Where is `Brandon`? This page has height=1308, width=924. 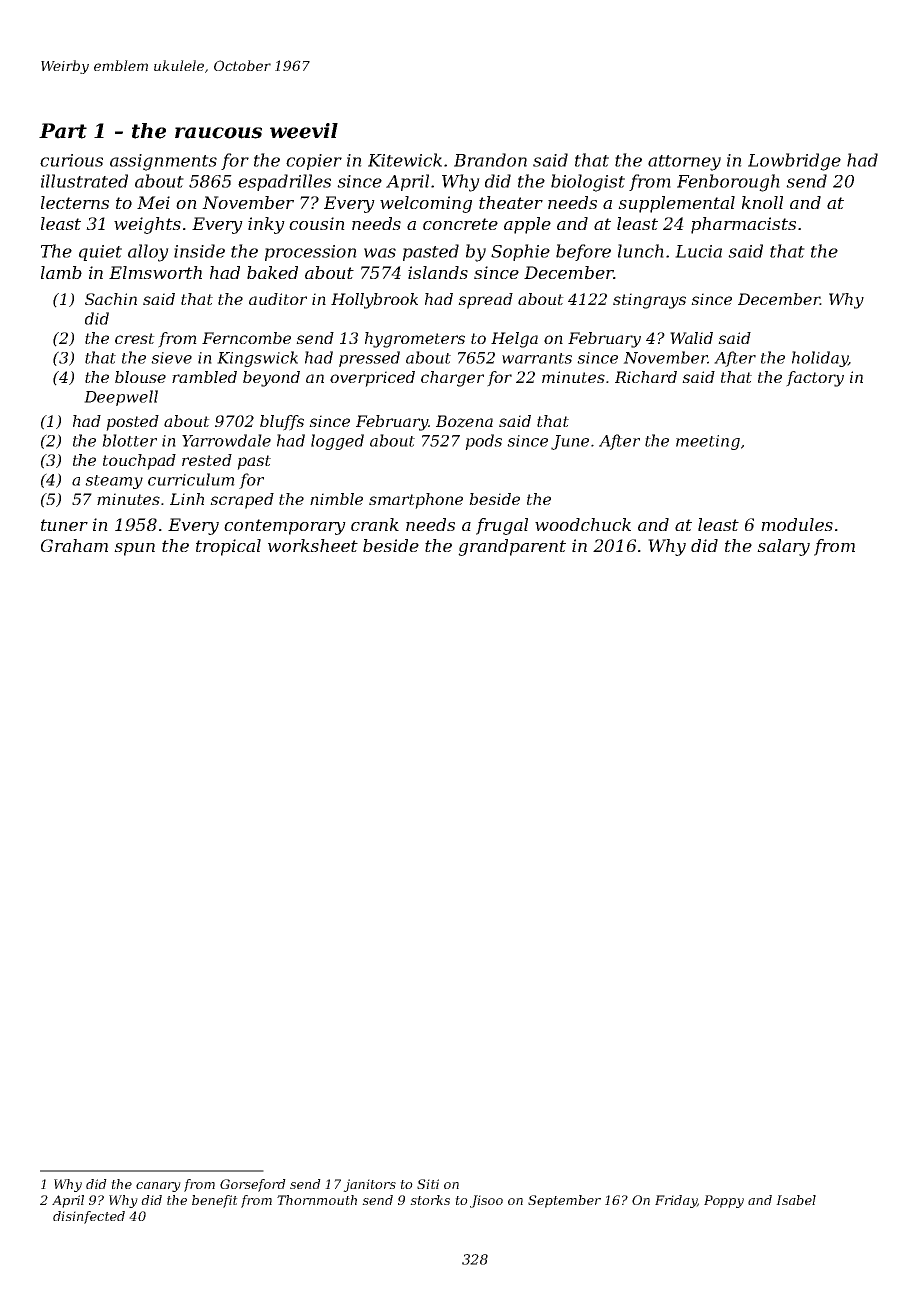 Brandon is located at coordinates (490, 160).
